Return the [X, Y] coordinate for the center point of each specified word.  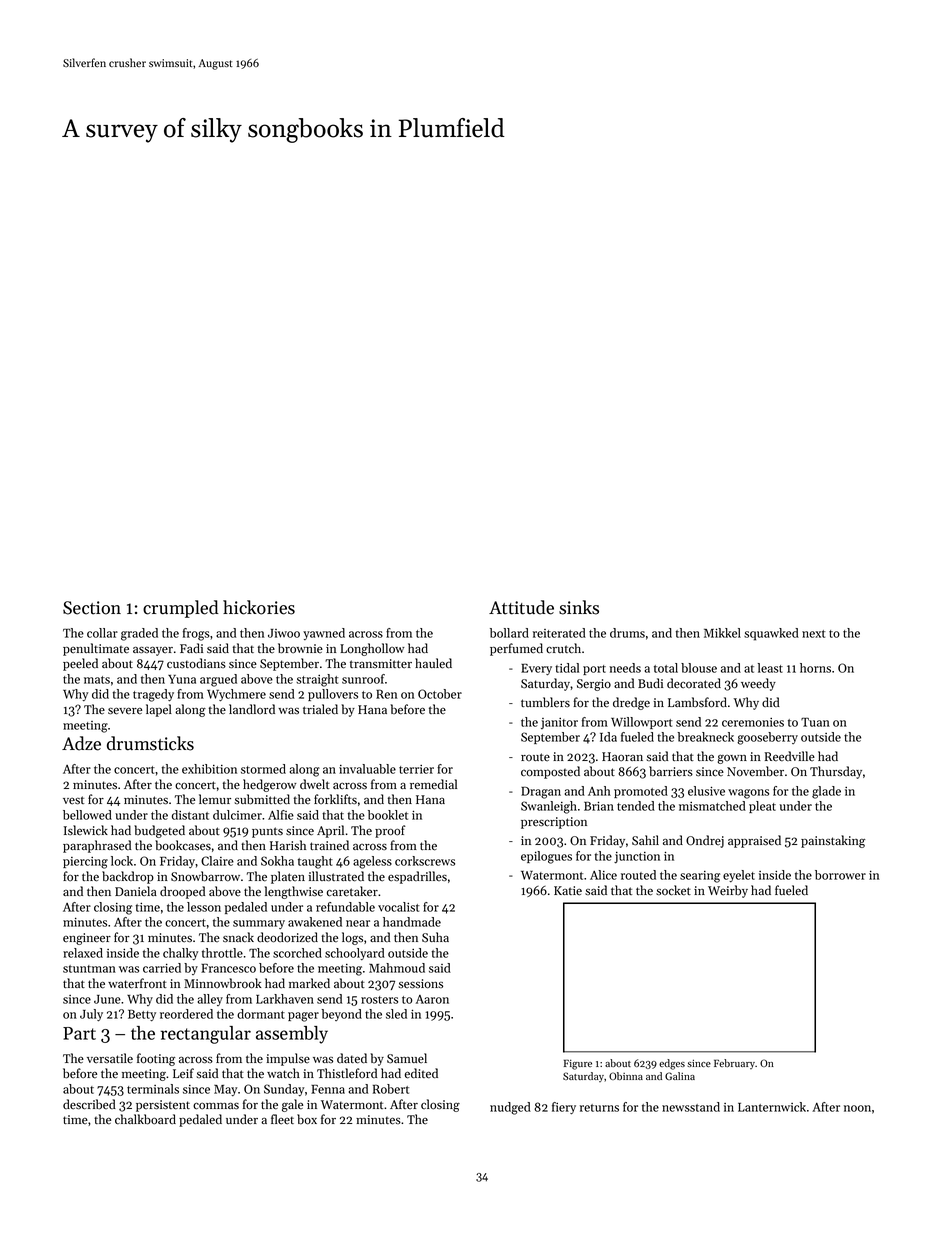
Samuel [407, 1058]
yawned [324, 634]
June [107, 999]
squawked [771, 634]
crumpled [181, 609]
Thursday [836, 772]
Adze [81, 743]
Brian [599, 806]
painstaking [833, 841]
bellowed [87, 815]
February [734, 1064]
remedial [433, 784]
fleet [282, 1119]
